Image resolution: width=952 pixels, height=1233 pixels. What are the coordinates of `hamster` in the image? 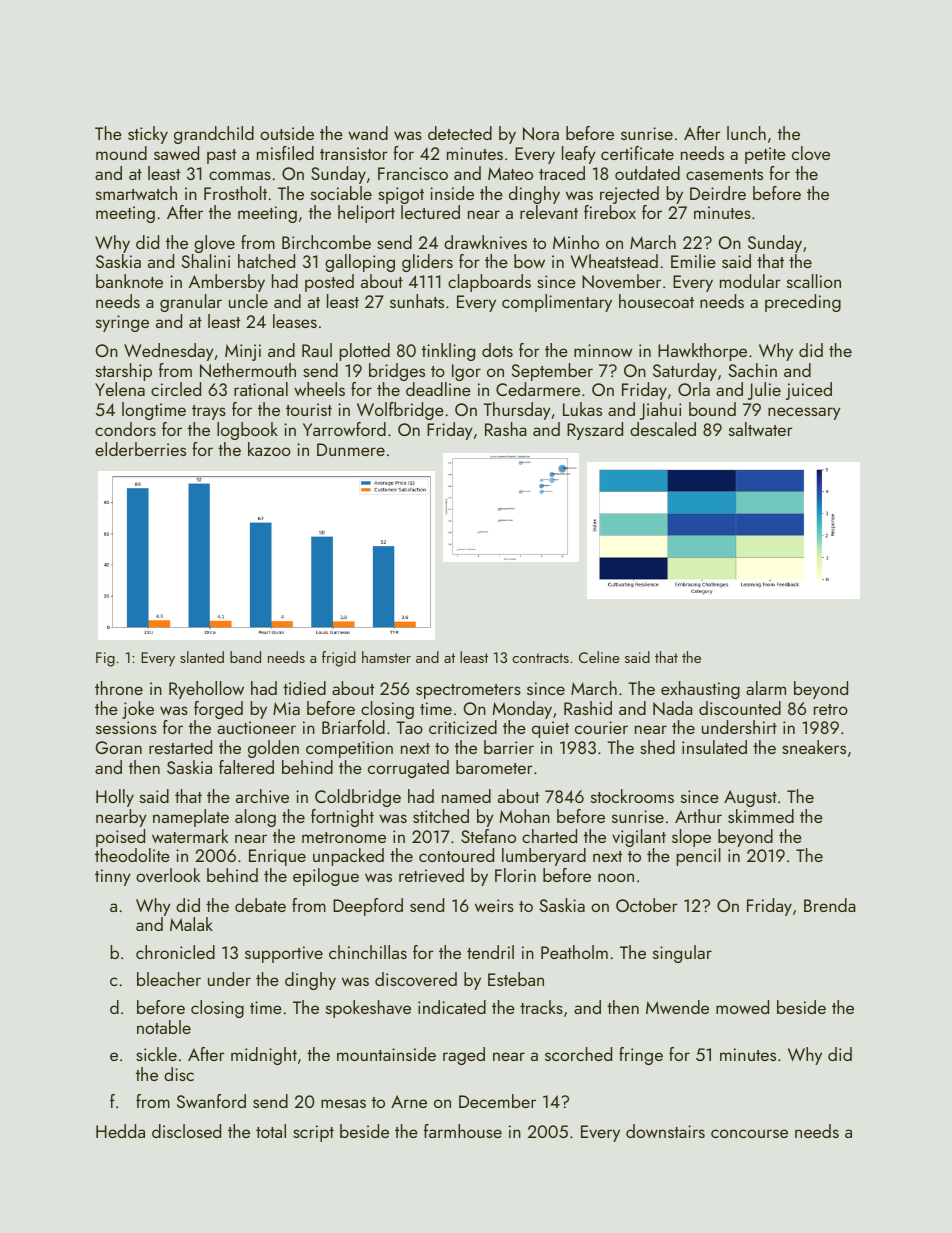 It's located at (386, 657).
